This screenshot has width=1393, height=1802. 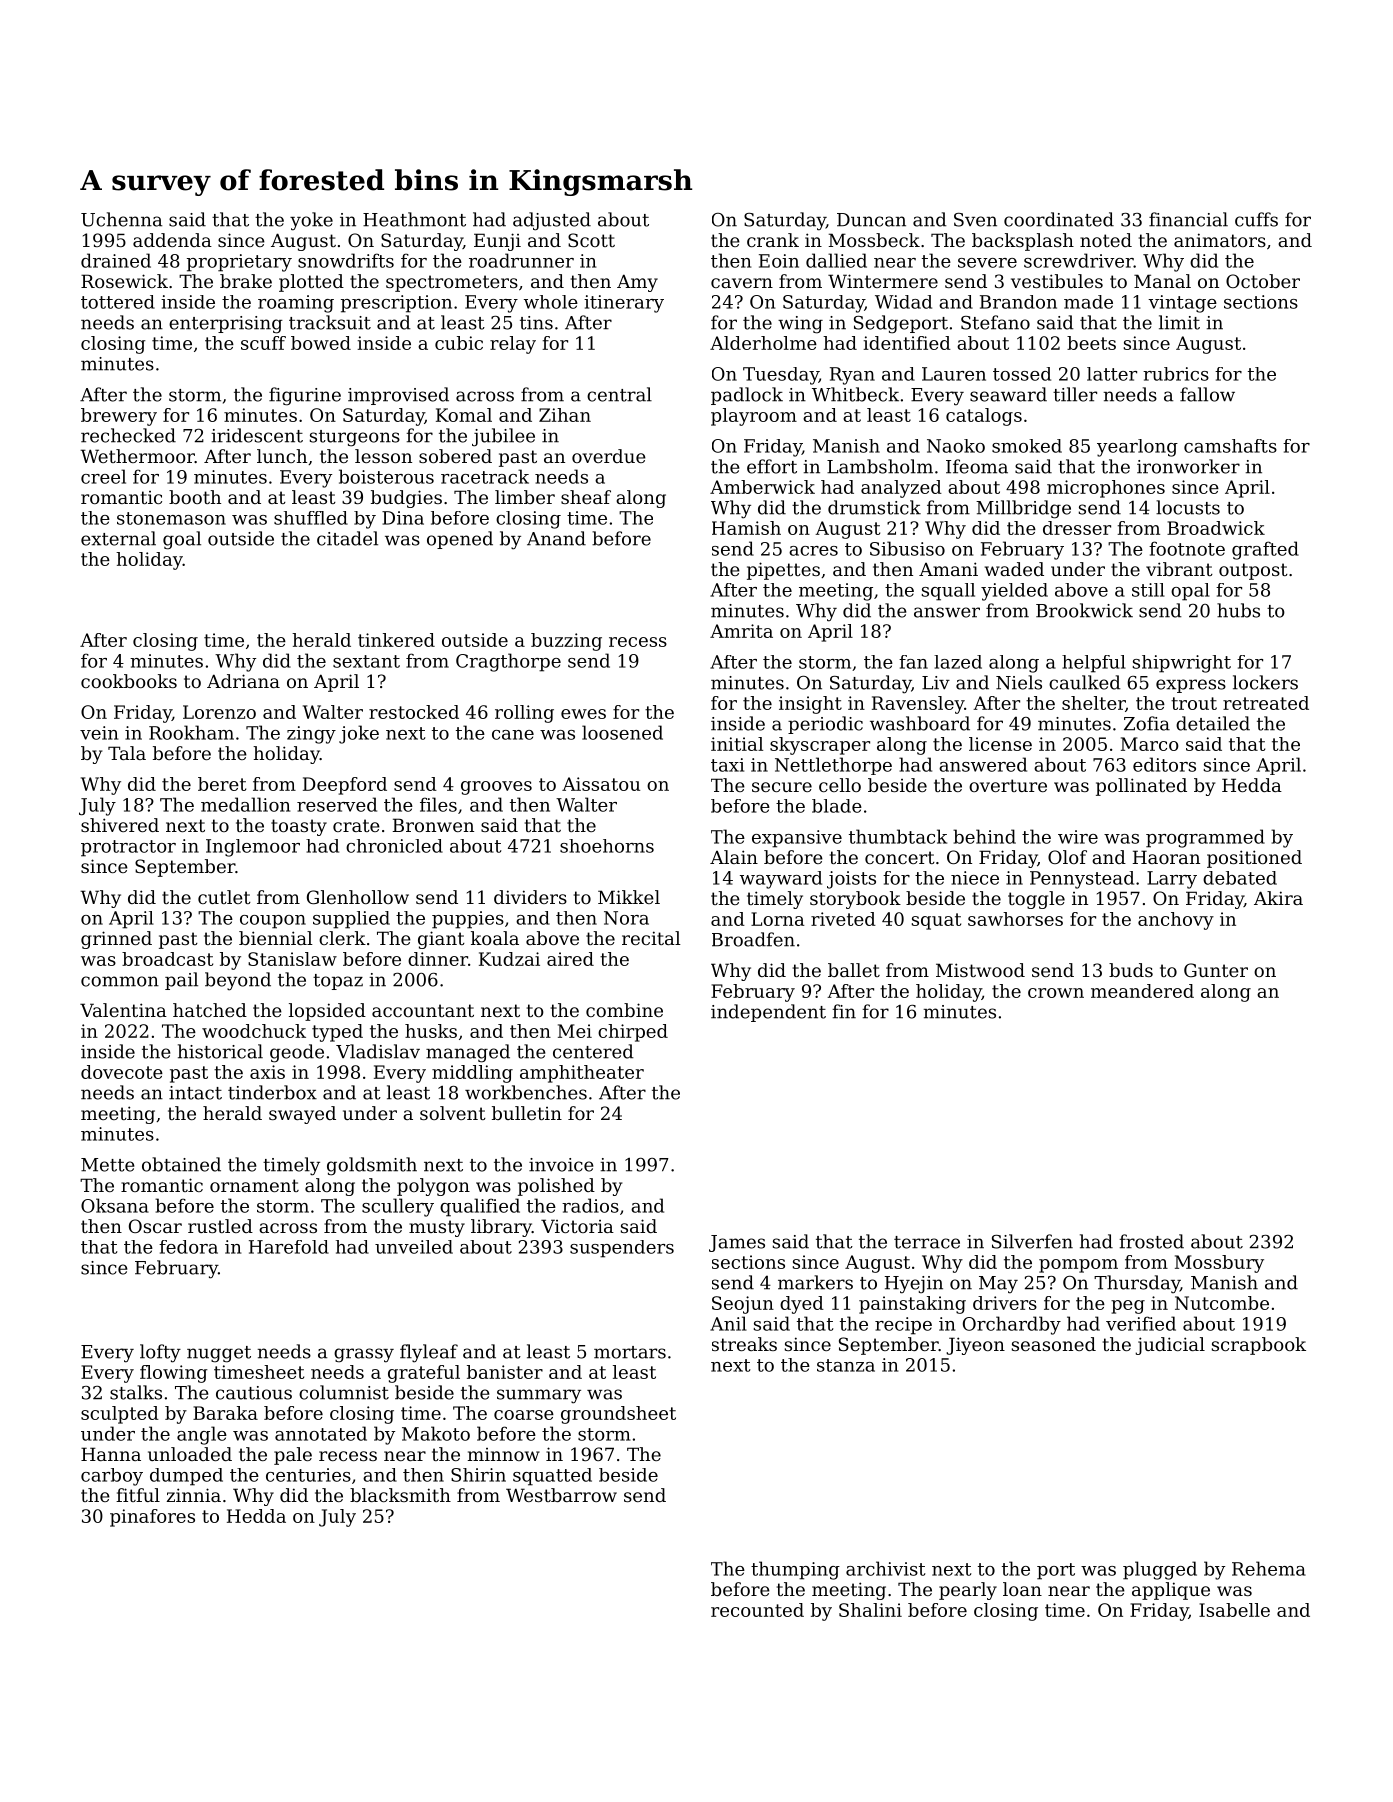 I want to click on initial, so click(x=737, y=744).
